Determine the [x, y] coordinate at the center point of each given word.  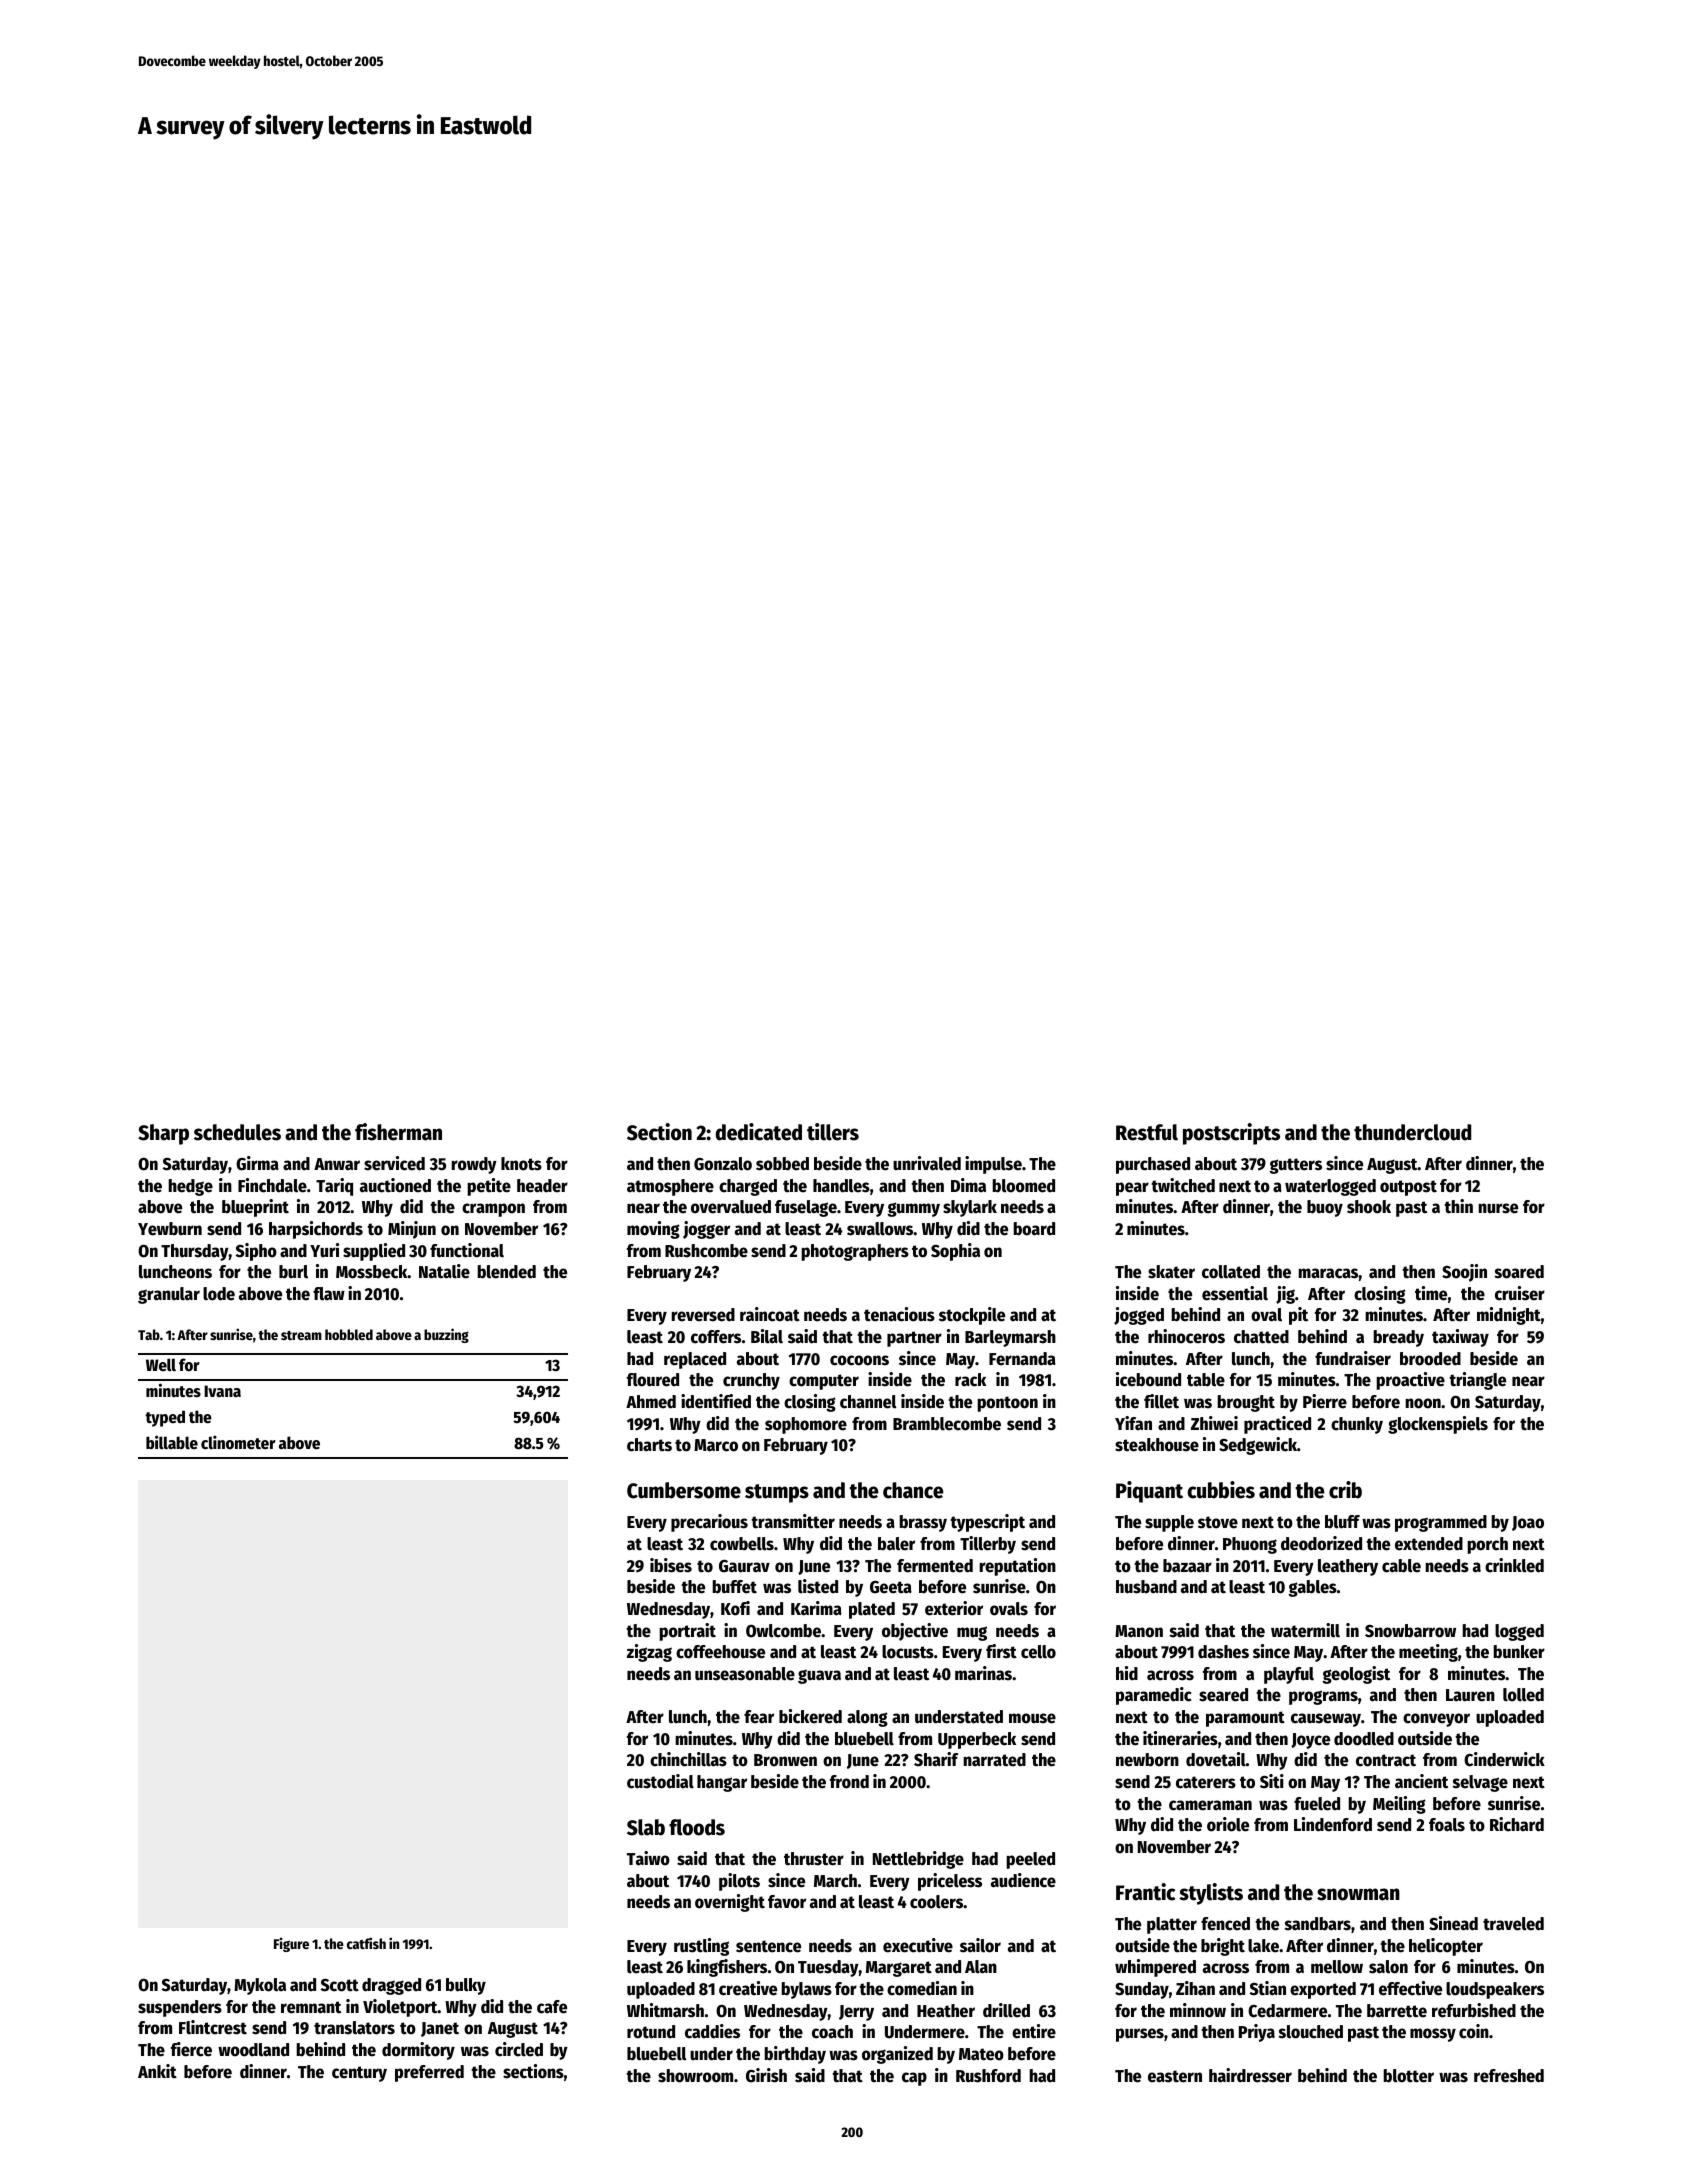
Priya [1257, 2033]
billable [172, 1442]
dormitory [418, 2051]
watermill [1305, 1630]
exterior [954, 1608]
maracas [1328, 1273]
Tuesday [828, 1968]
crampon [493, 1210]
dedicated [759, 1132]
